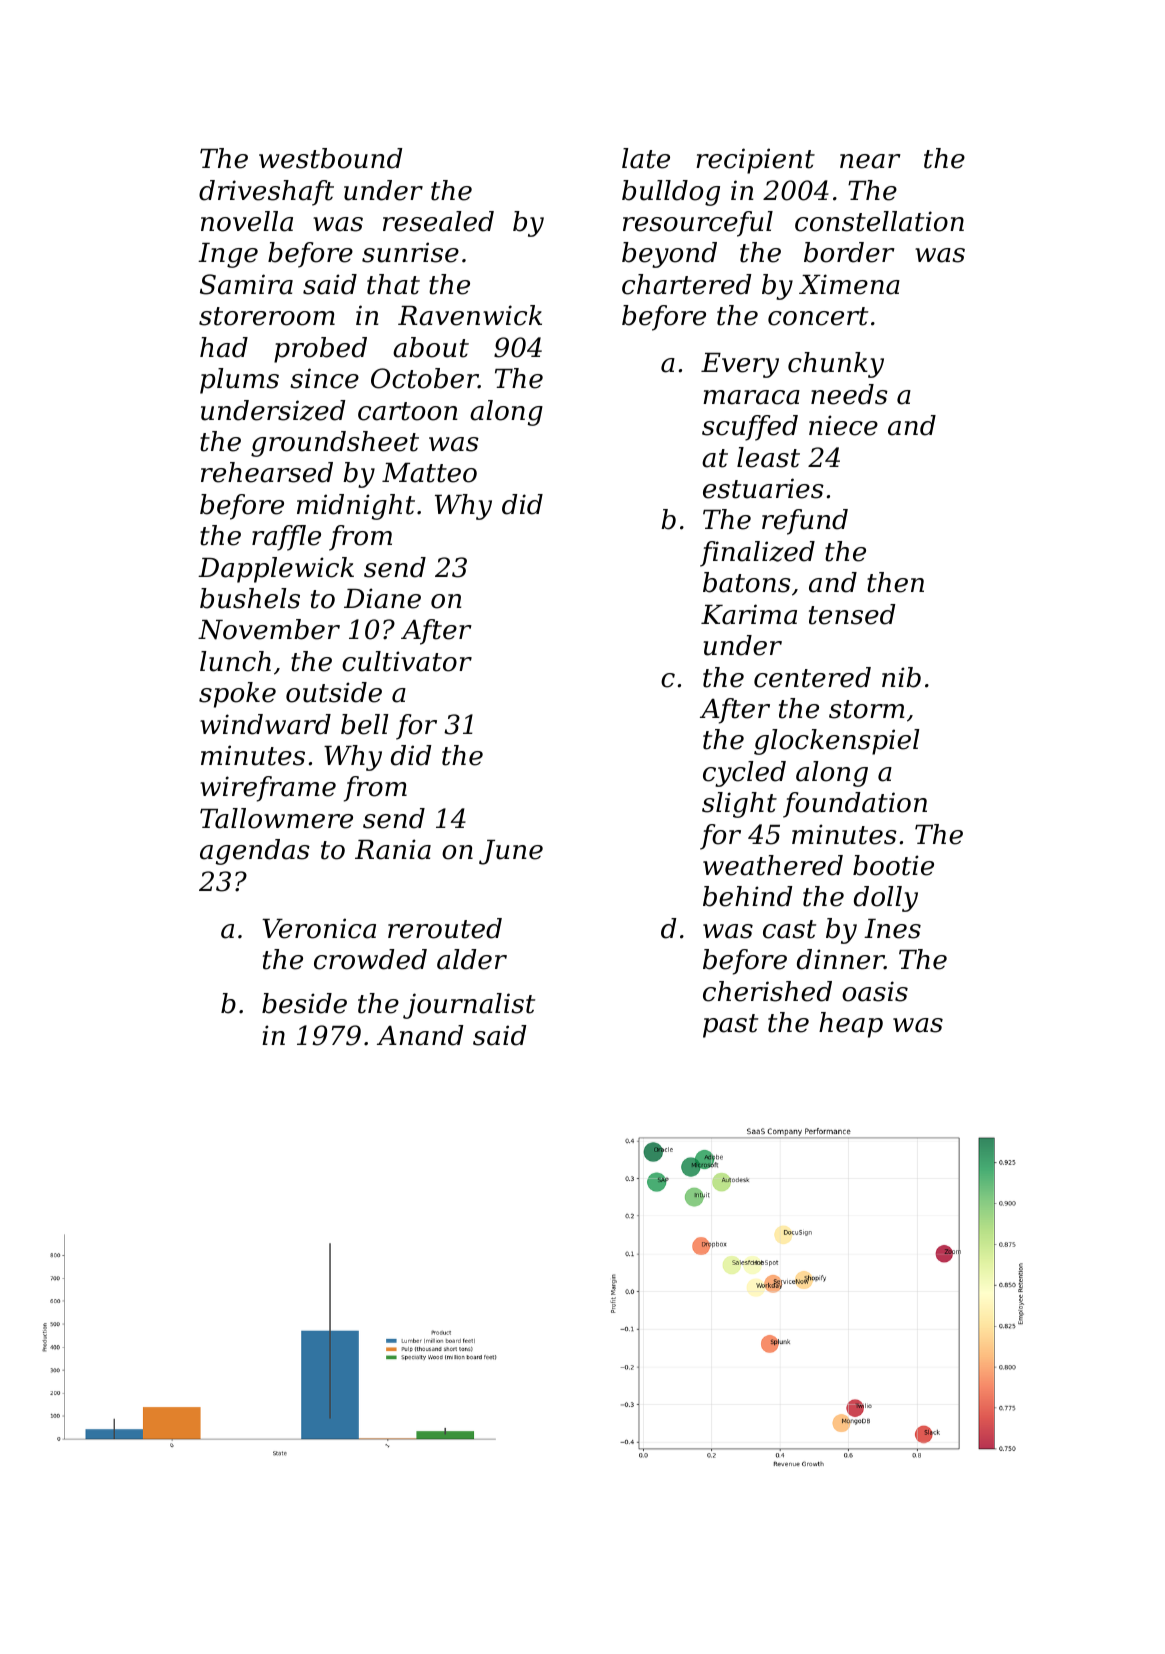 The height and width of the screenshot is (1654, 1165). I want to click on resealed, so click(438, 221).
